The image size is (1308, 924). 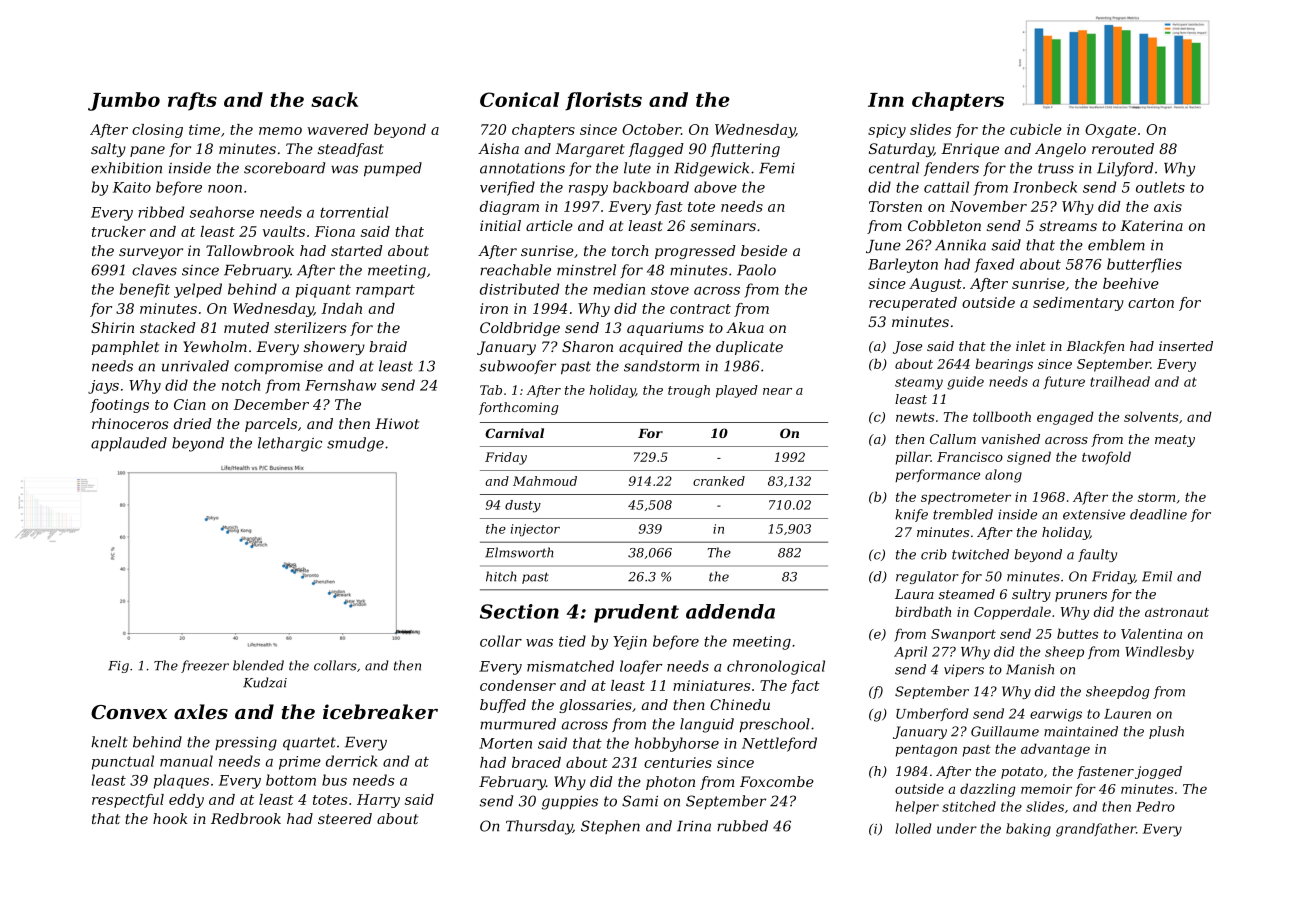 What do you see at coordinates (354, 212) in the page?
I see `torrential` at bounding box center [354, 212].
